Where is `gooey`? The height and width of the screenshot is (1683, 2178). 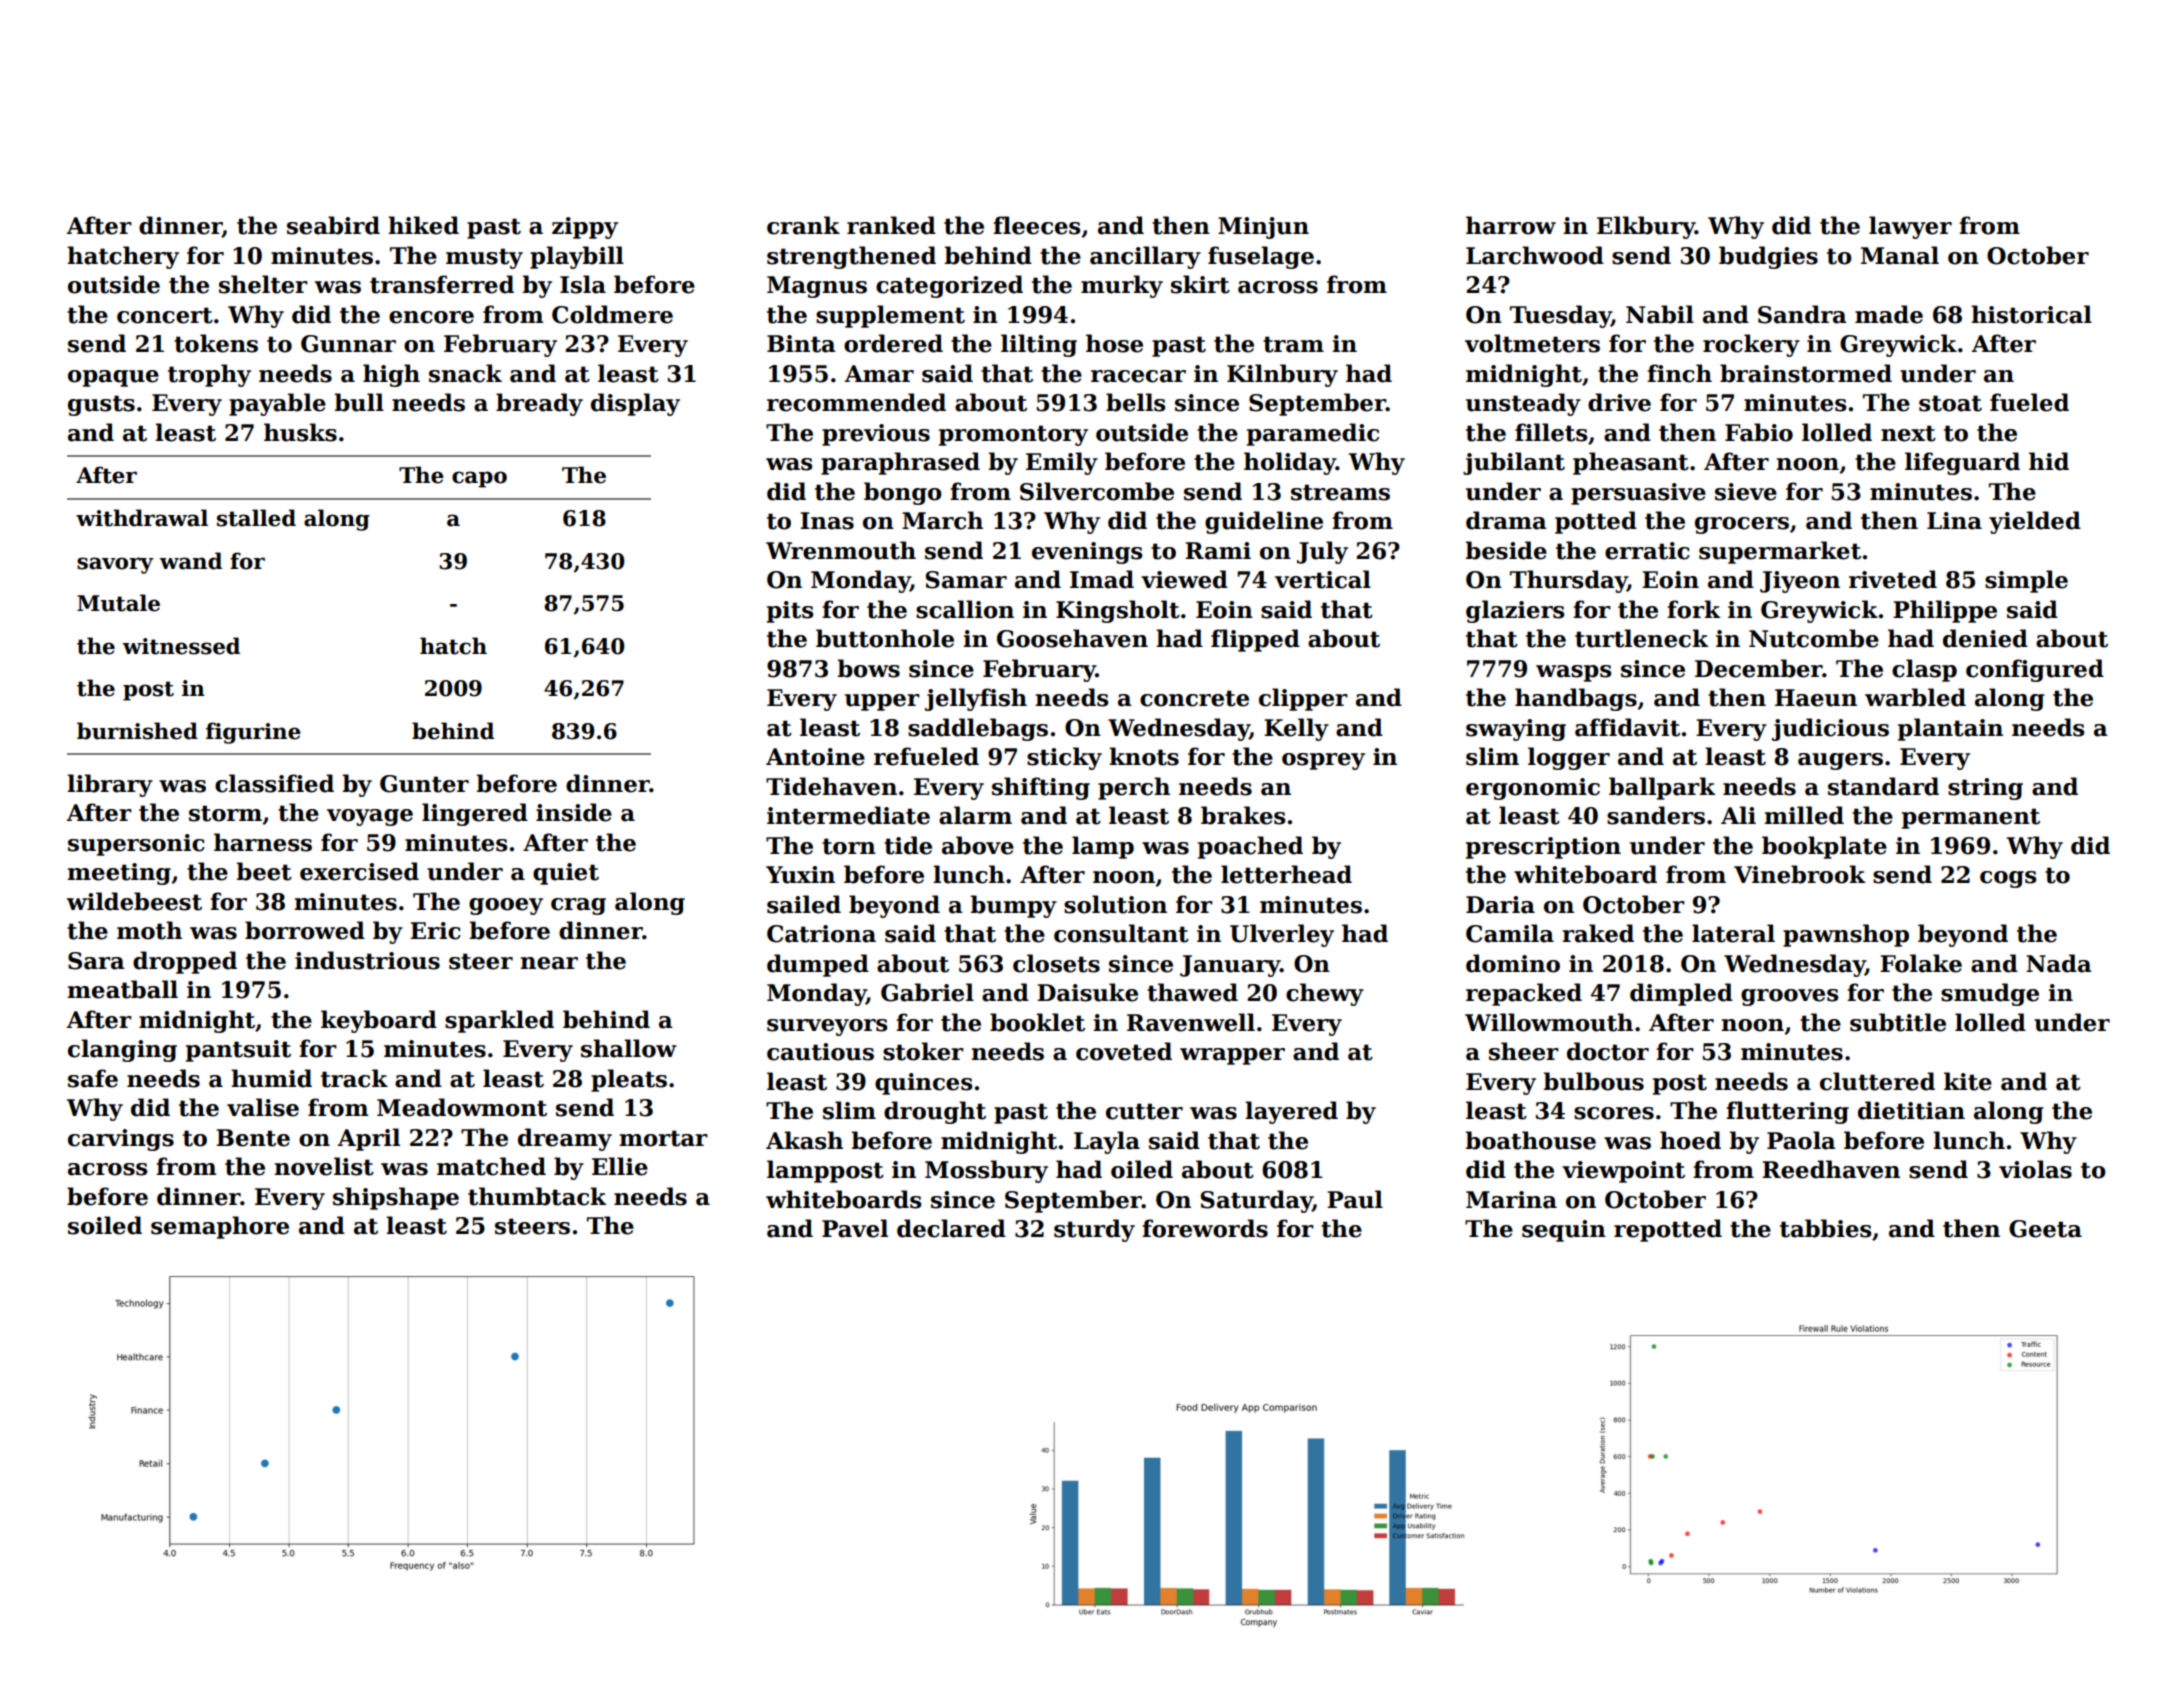 gooey is located at coordinates (506, 906).
